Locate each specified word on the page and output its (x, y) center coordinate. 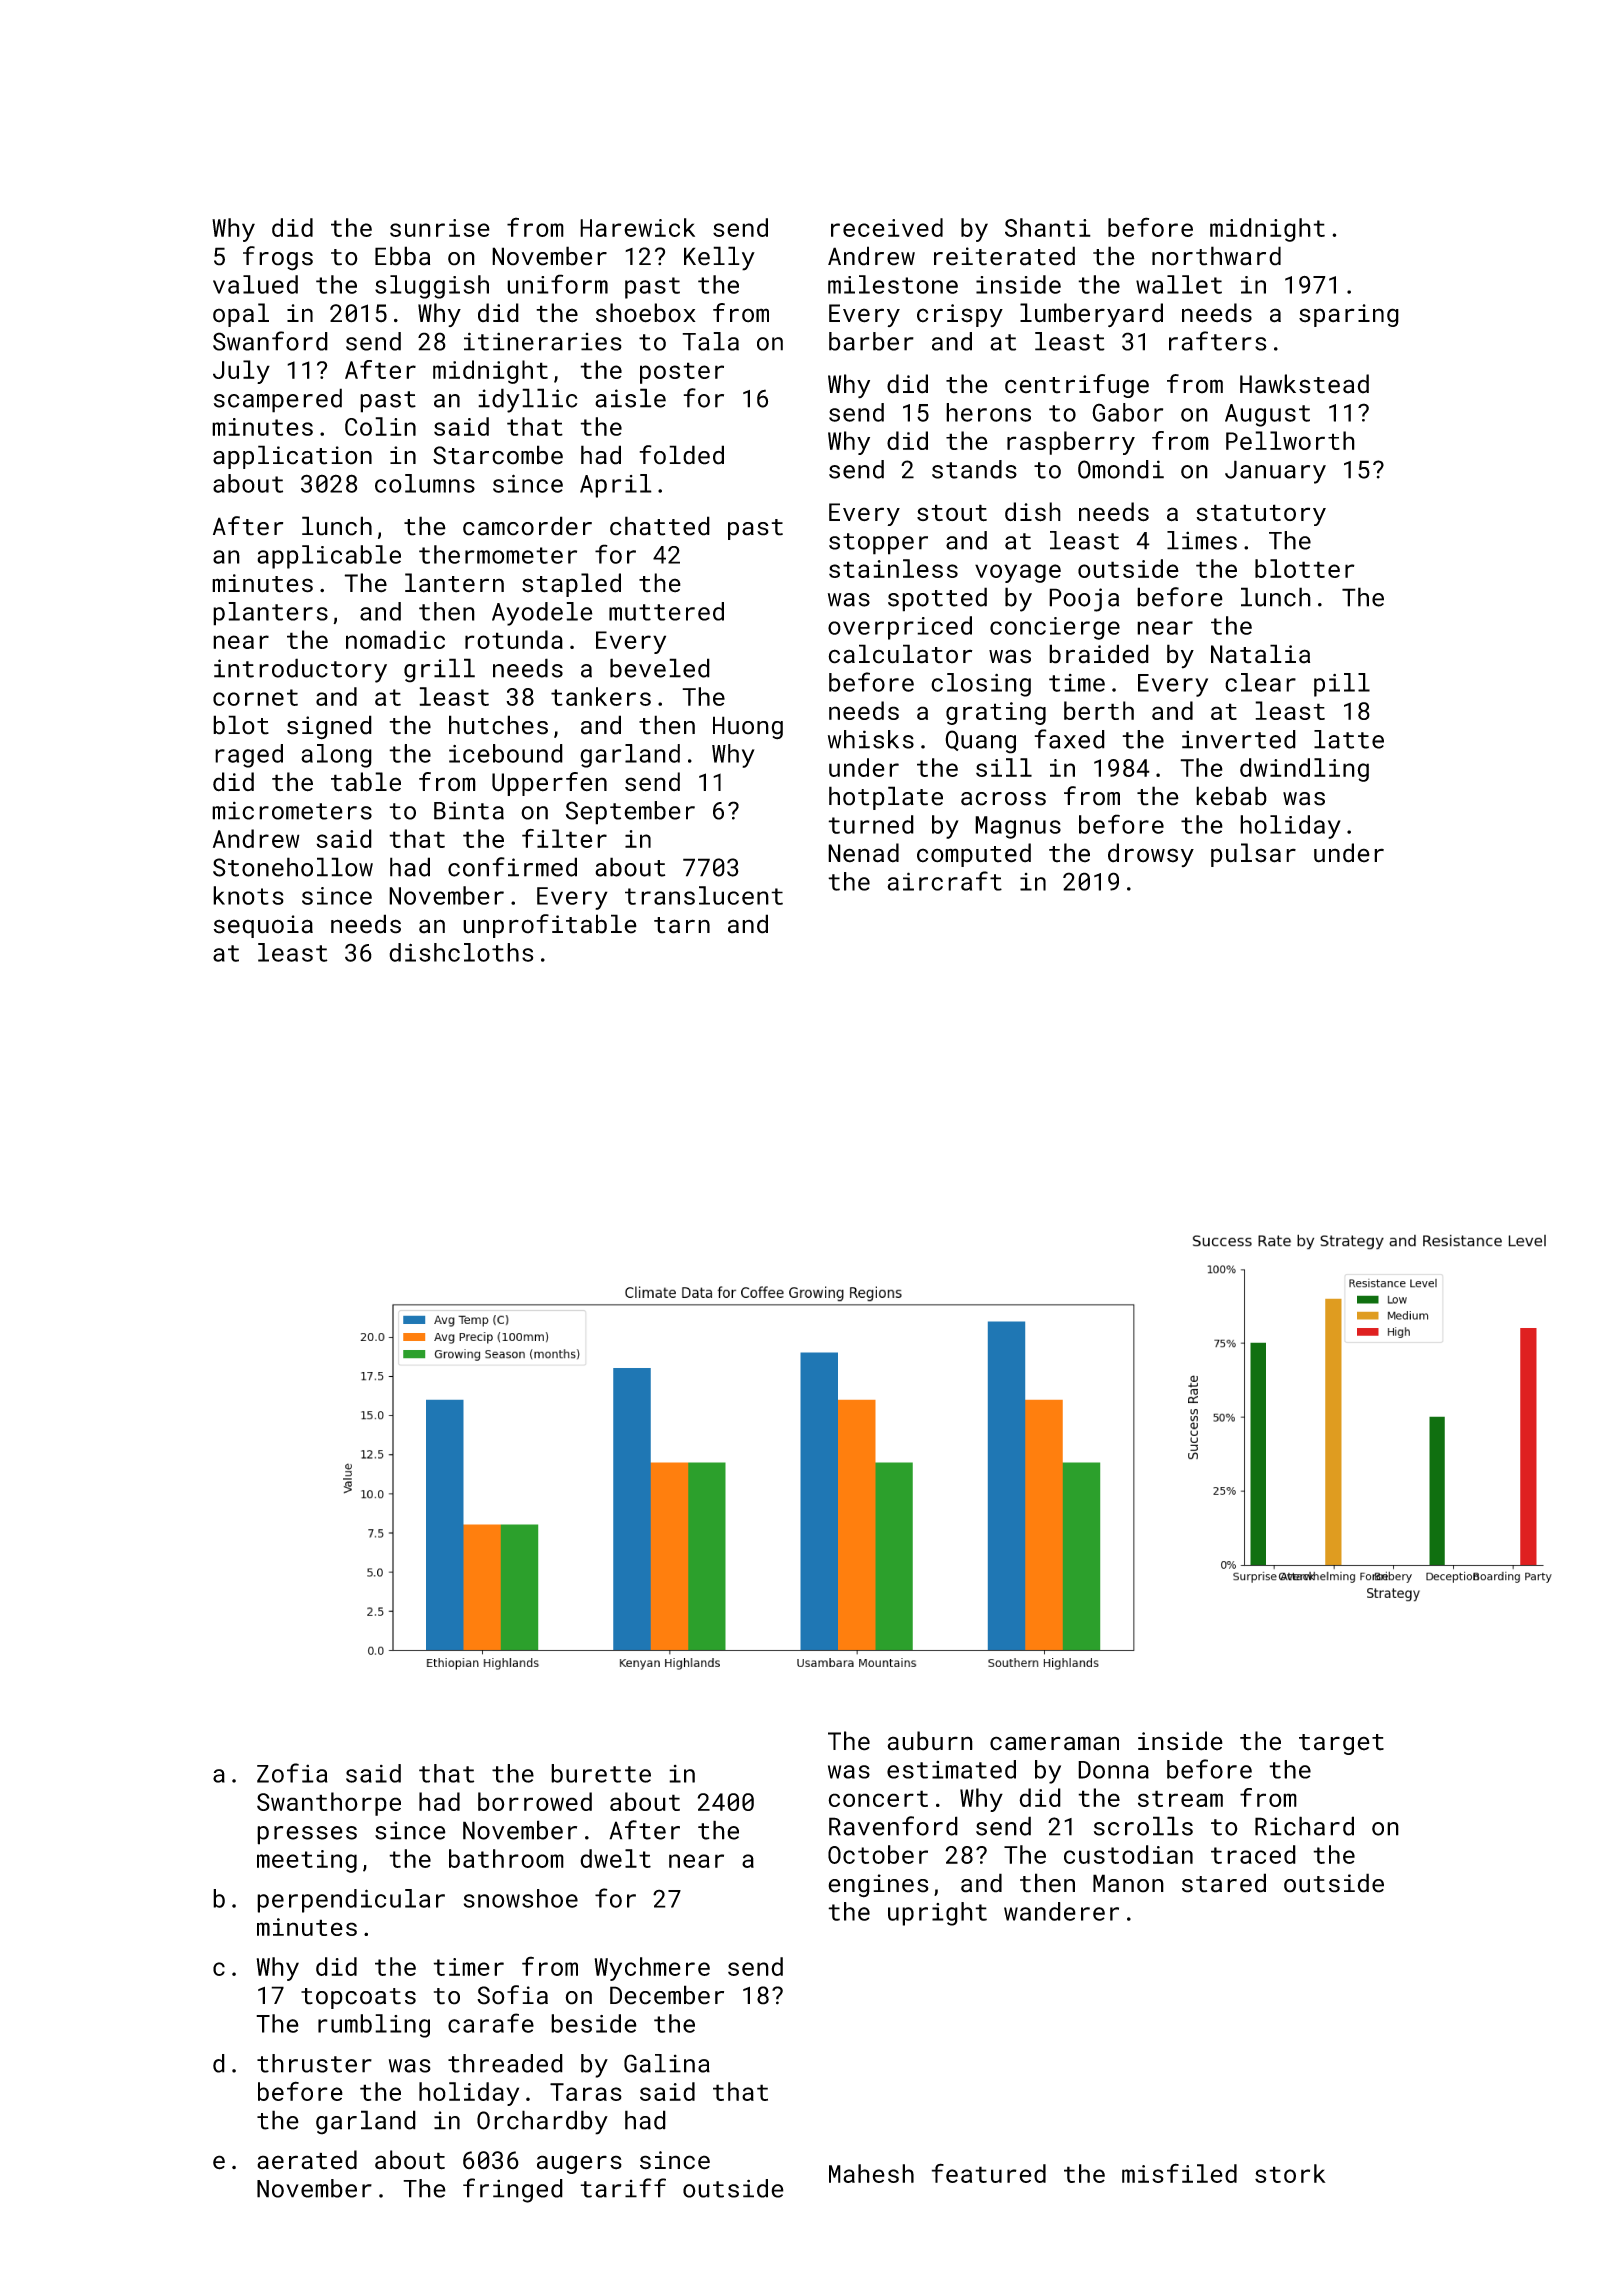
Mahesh (871, 2173)
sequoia (263, 926)
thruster (314, 2063)
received (887, 227)
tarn (682, 925)
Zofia (292, 1773)
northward (1216, 256)
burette (601, 1773)
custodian (1128, 1854)
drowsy (1151, 855)
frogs (278, 258)
